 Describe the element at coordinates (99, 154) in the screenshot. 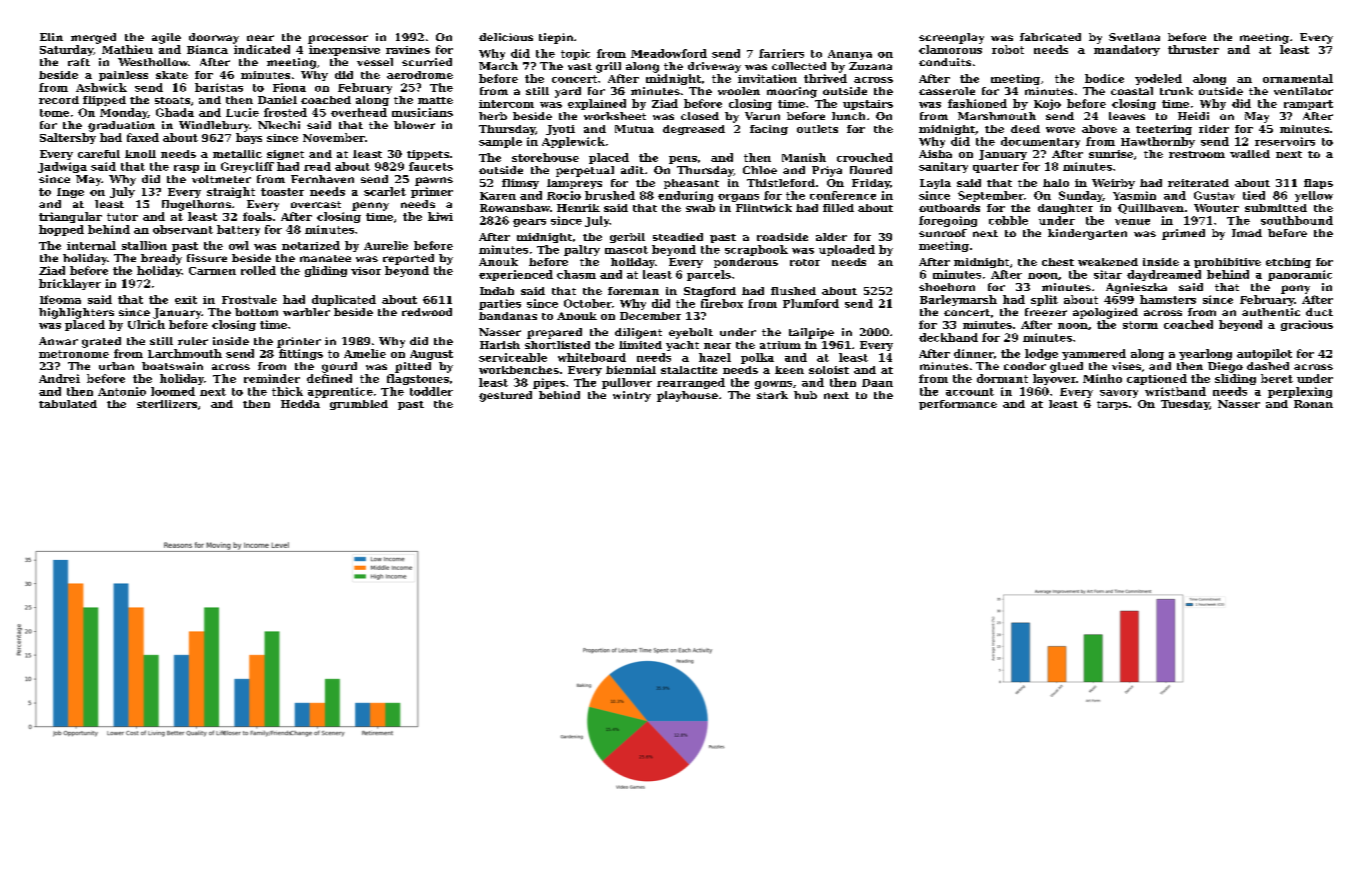

I see `careful` at that location.
